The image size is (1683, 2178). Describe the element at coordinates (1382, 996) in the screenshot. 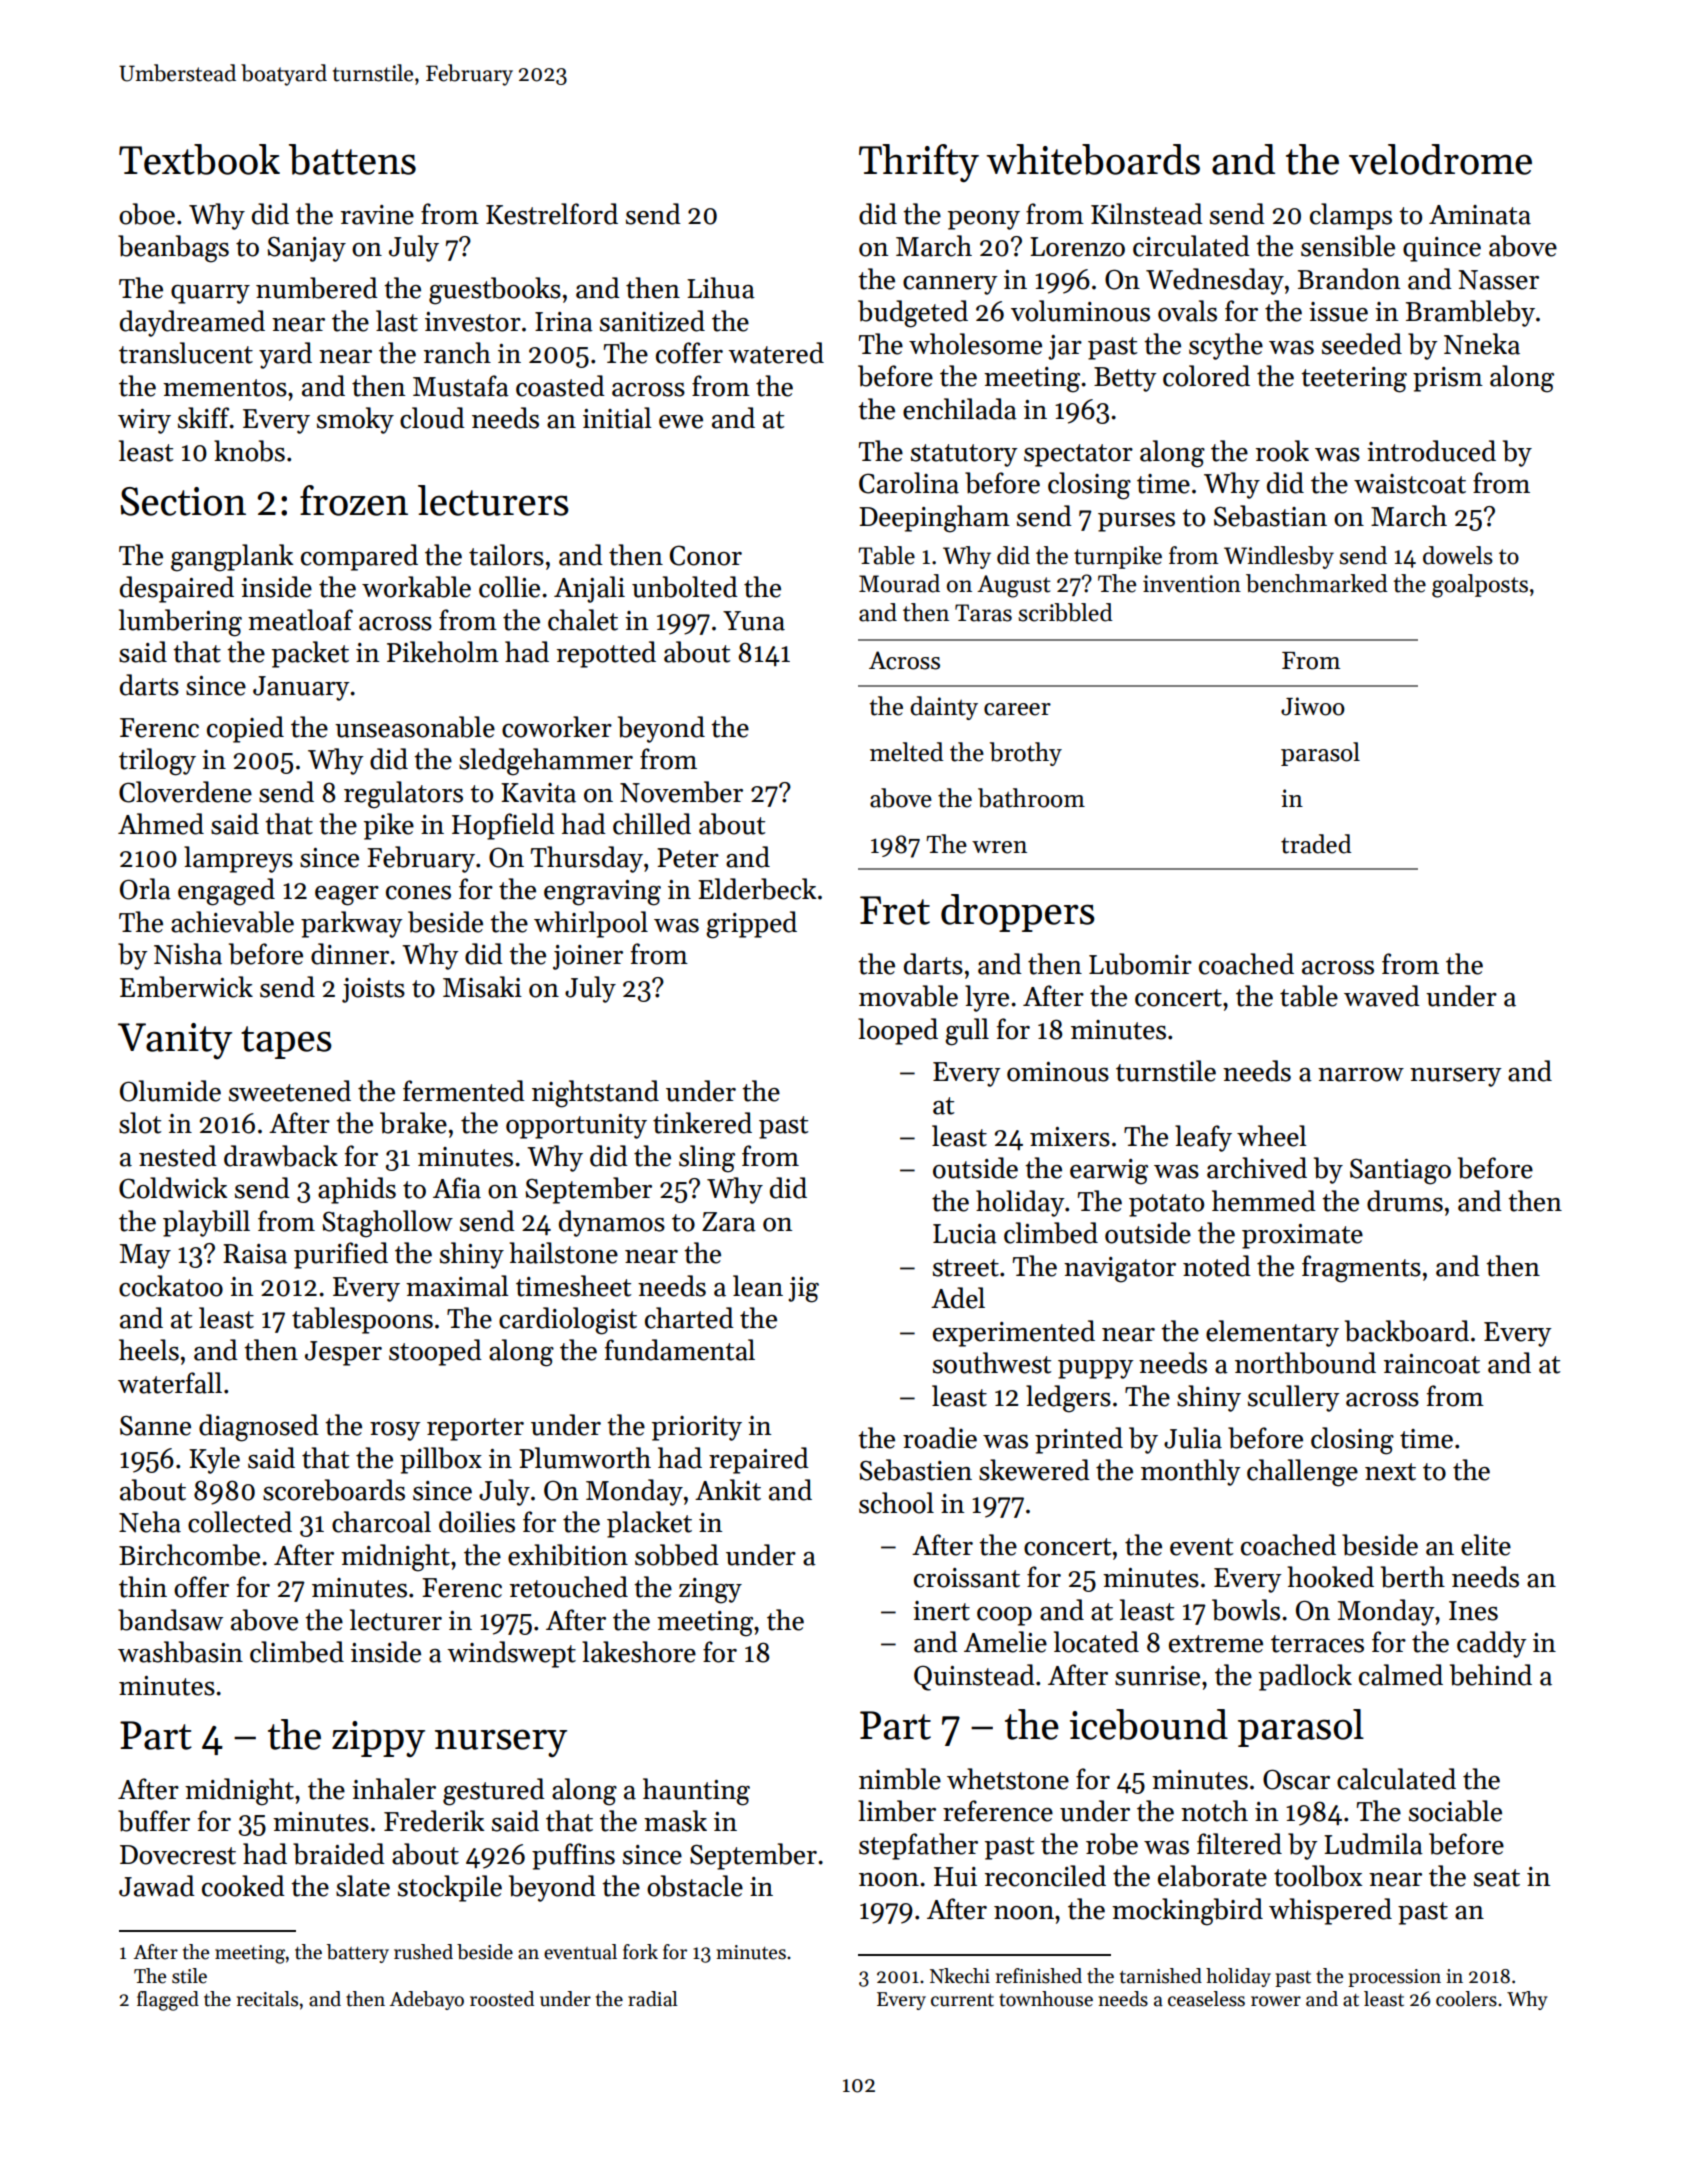

I see `waved` at that location.
